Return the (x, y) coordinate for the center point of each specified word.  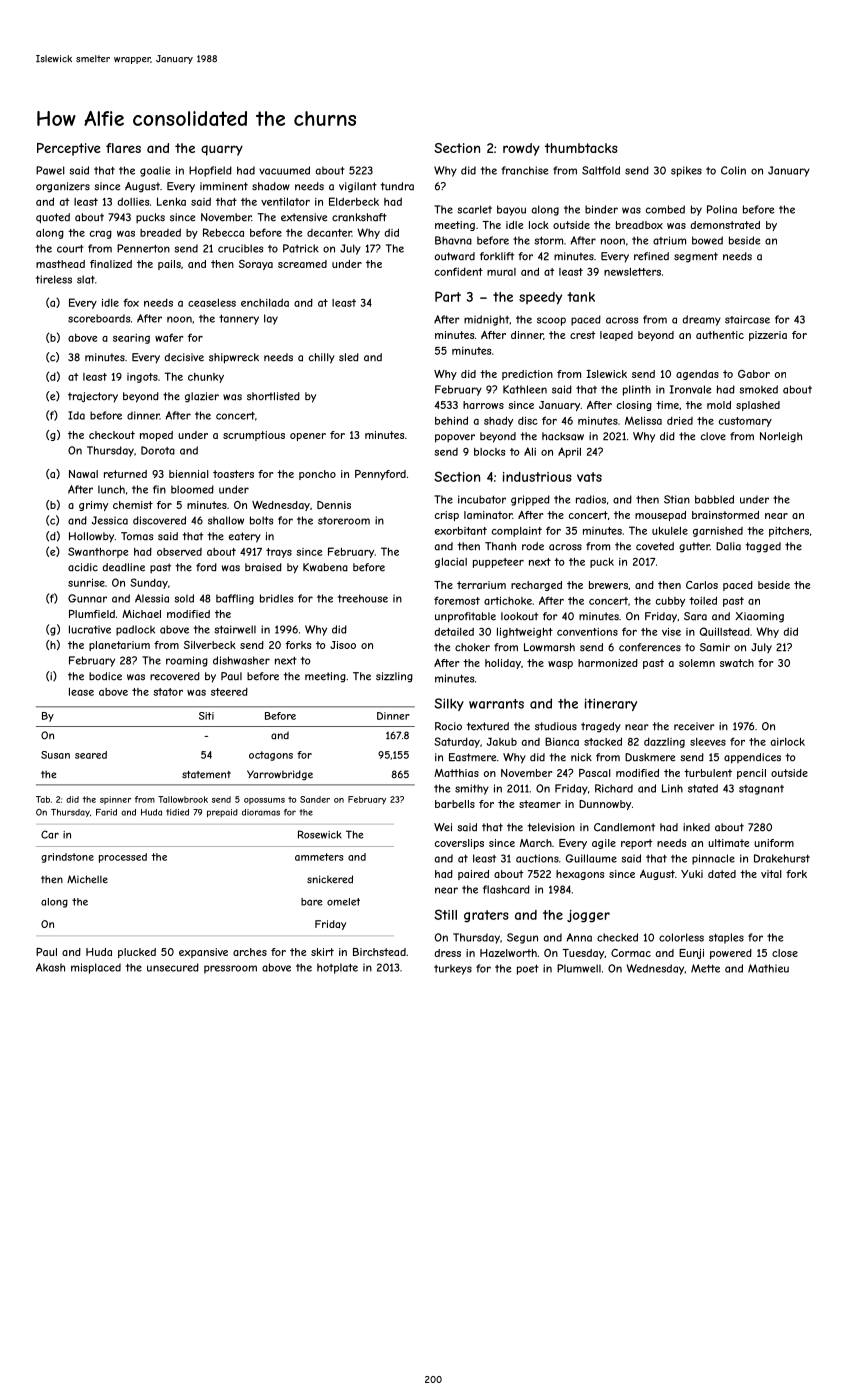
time (667, 405)
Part (448, 296)
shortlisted (273, 396)
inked (696, 827)
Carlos (702, 585)
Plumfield (92, 614)
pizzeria (768, 336)
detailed (454, 631)
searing (131, 339)
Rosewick (320, 834)
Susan (55, 755)
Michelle (87, 879)
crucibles (240, 248)
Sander (315, 799)
